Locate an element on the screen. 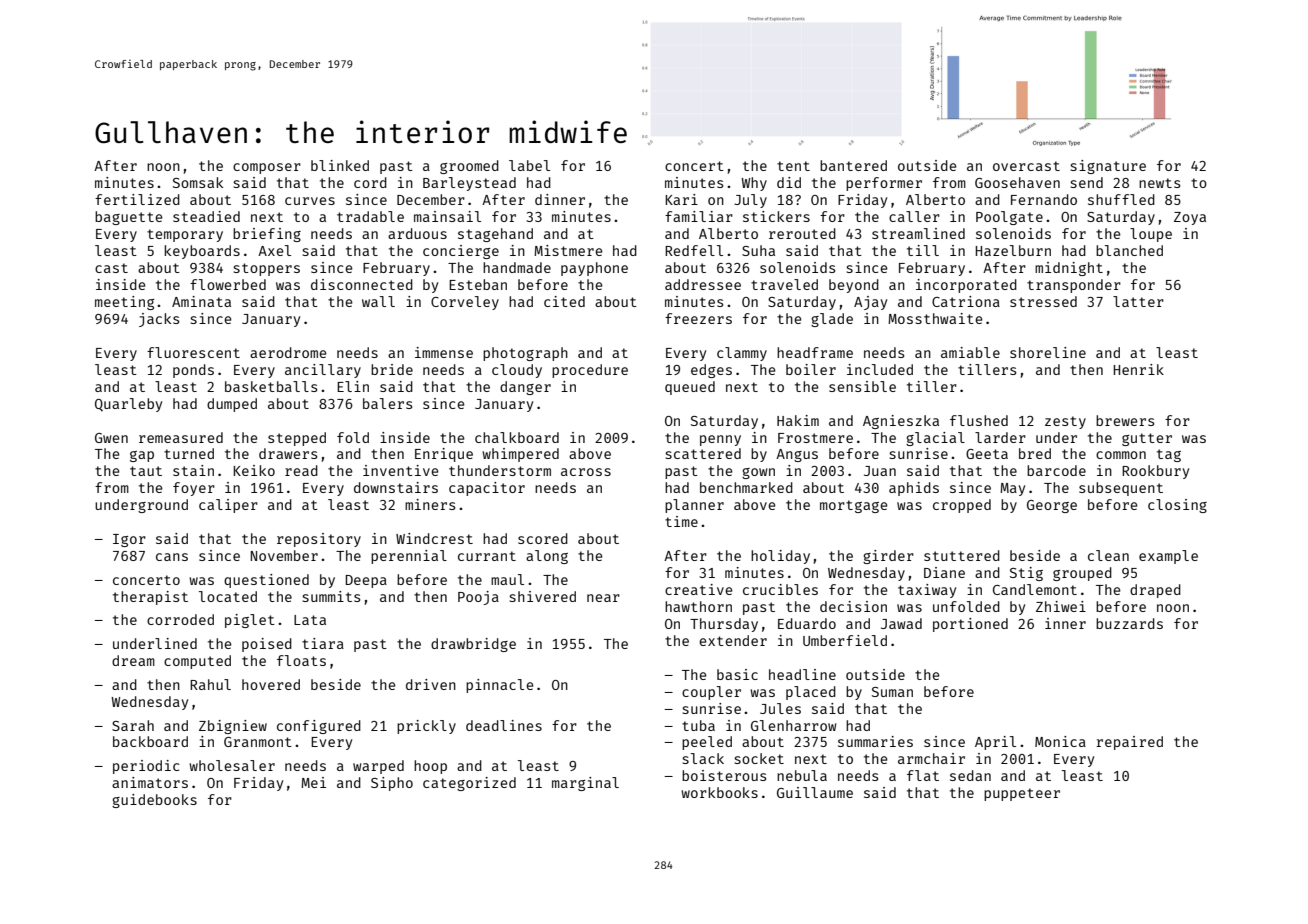 The height and width of the screenshot is (924, 1308). amiable is located at coordinates (970, 352).
